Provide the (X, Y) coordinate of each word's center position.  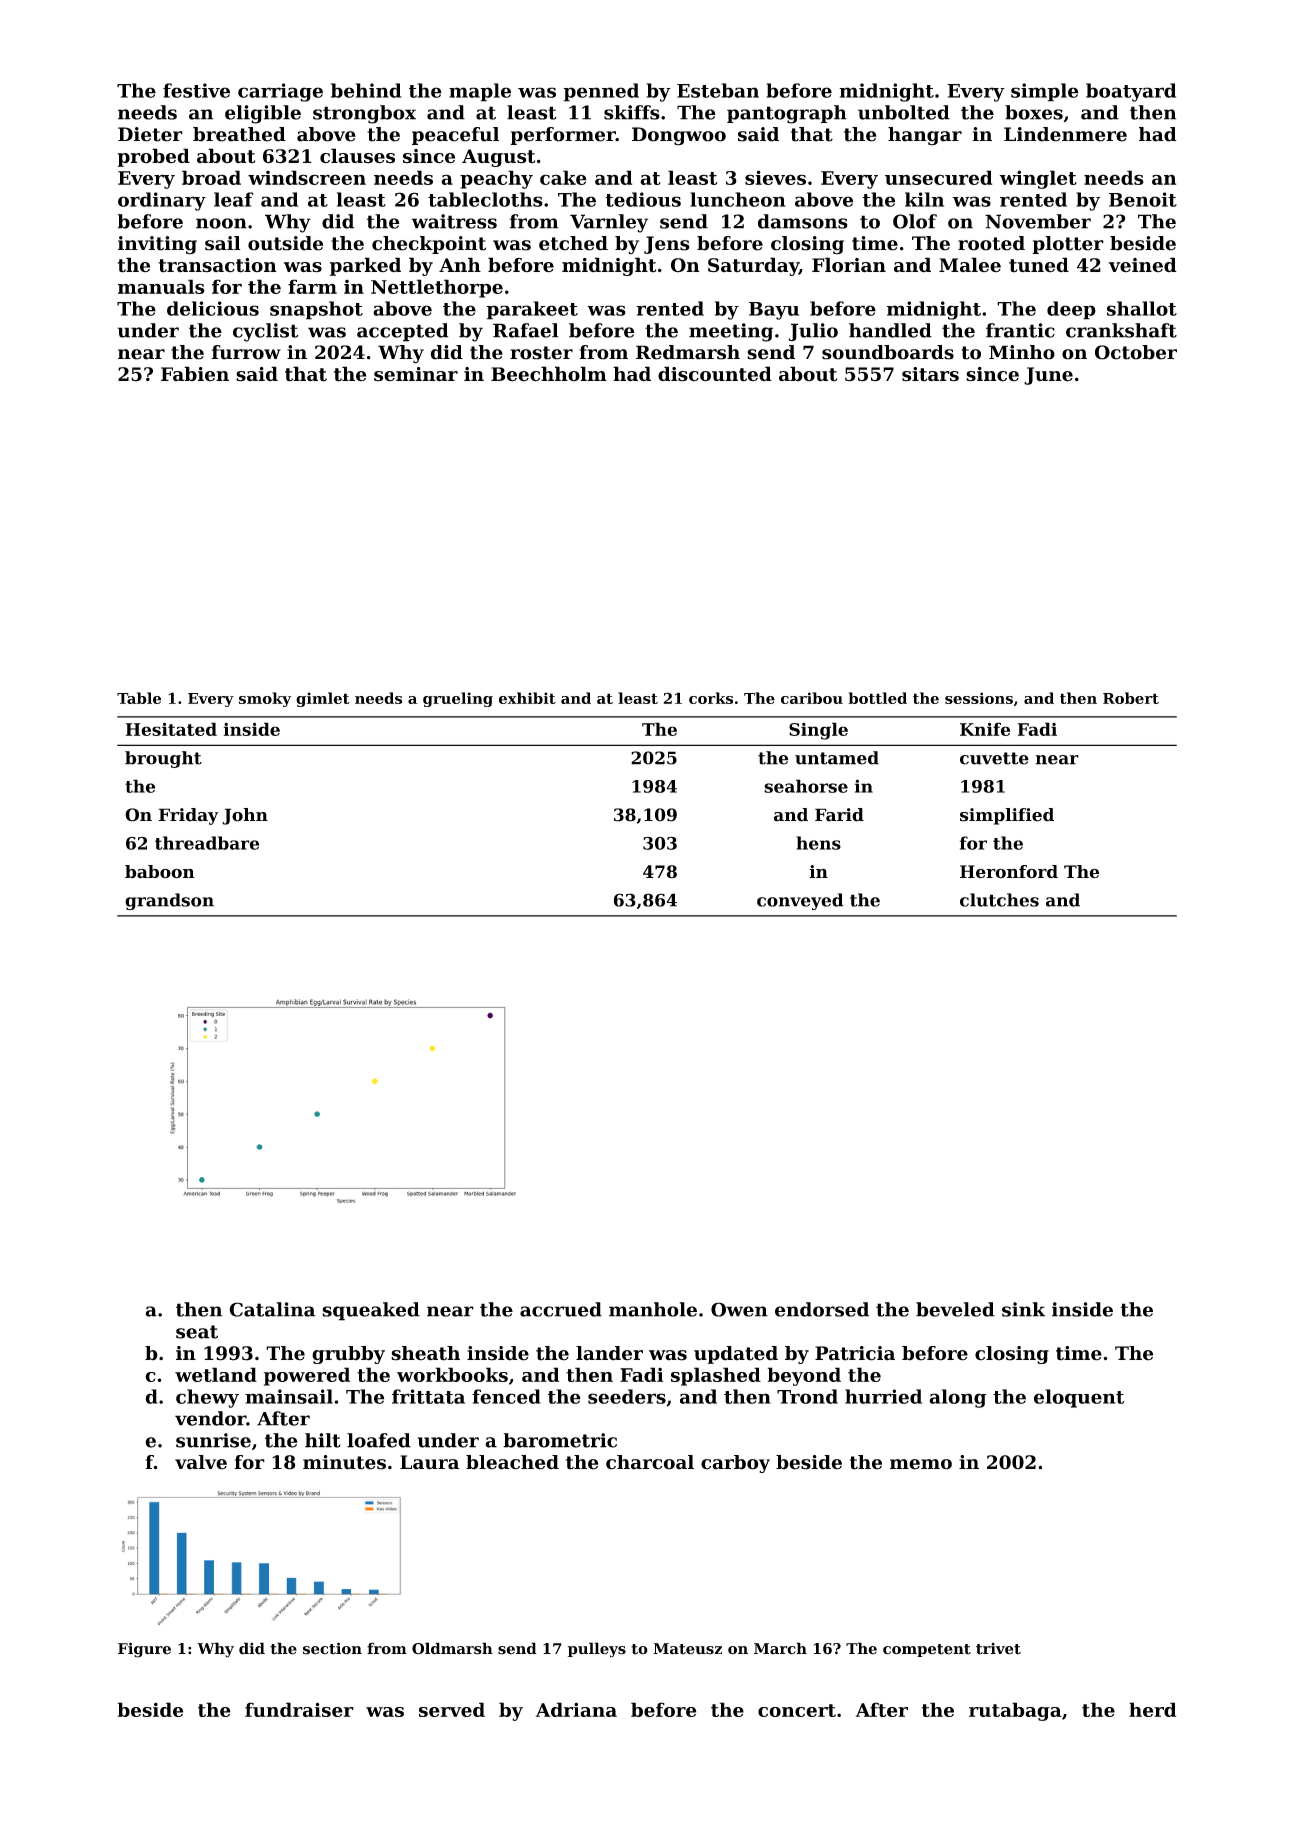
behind (366, 90)
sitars (930, 374)
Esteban (718, 90)
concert (797, 1710)
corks (711, 698)
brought (163, 759)
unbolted (904, 112)
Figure (144, 1650)
